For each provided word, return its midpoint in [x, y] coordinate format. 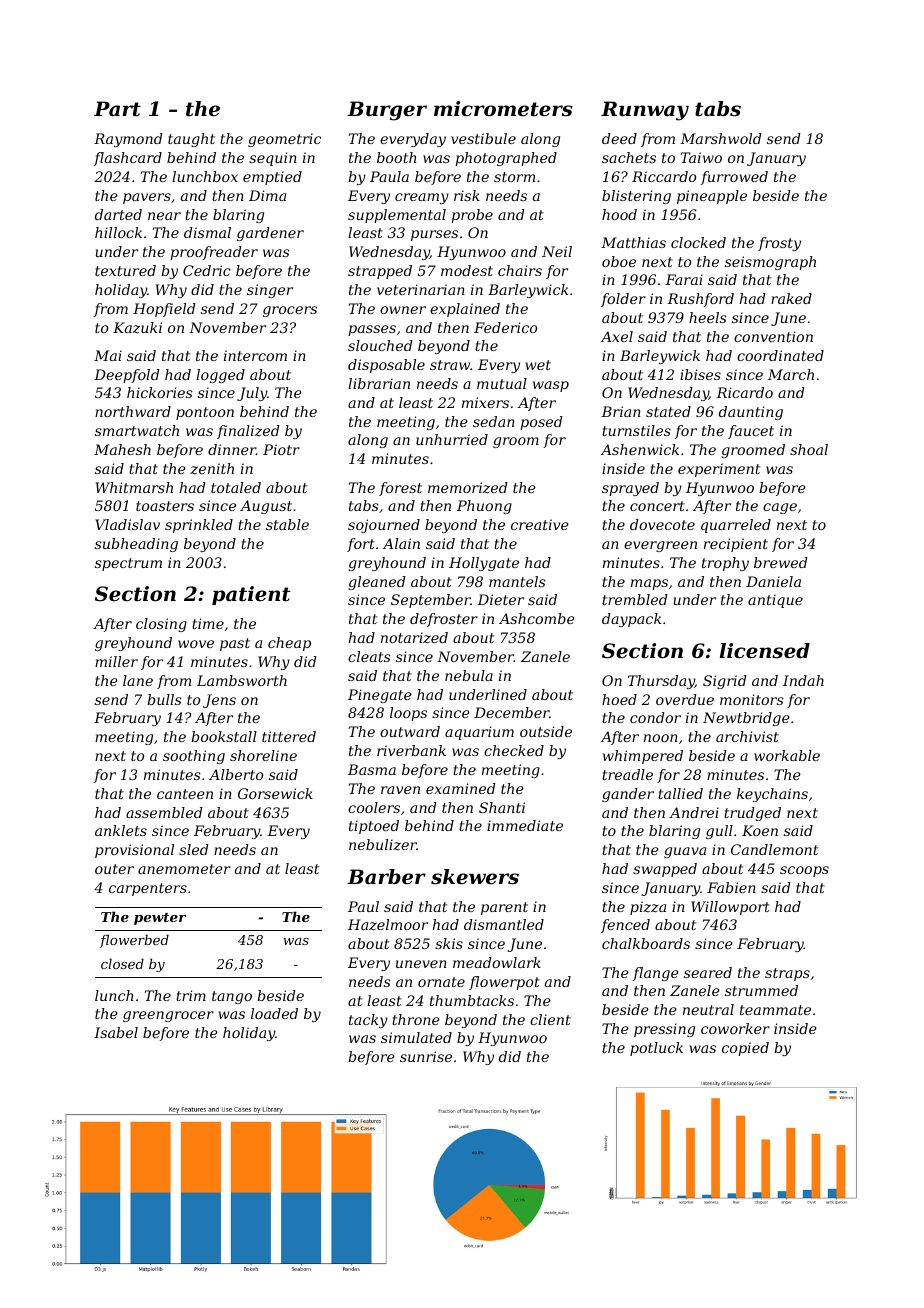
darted [118, 214]
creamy [422, 198]
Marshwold [721, 138]
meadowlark [497, 962]
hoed [619, 699]
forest [400, 489]
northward [133, 411]
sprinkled [199, 526]
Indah [803, 680]
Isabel [116, 1032]
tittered [289, 736]
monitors [752, 699]
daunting [751, 413]
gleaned [377, 583]
